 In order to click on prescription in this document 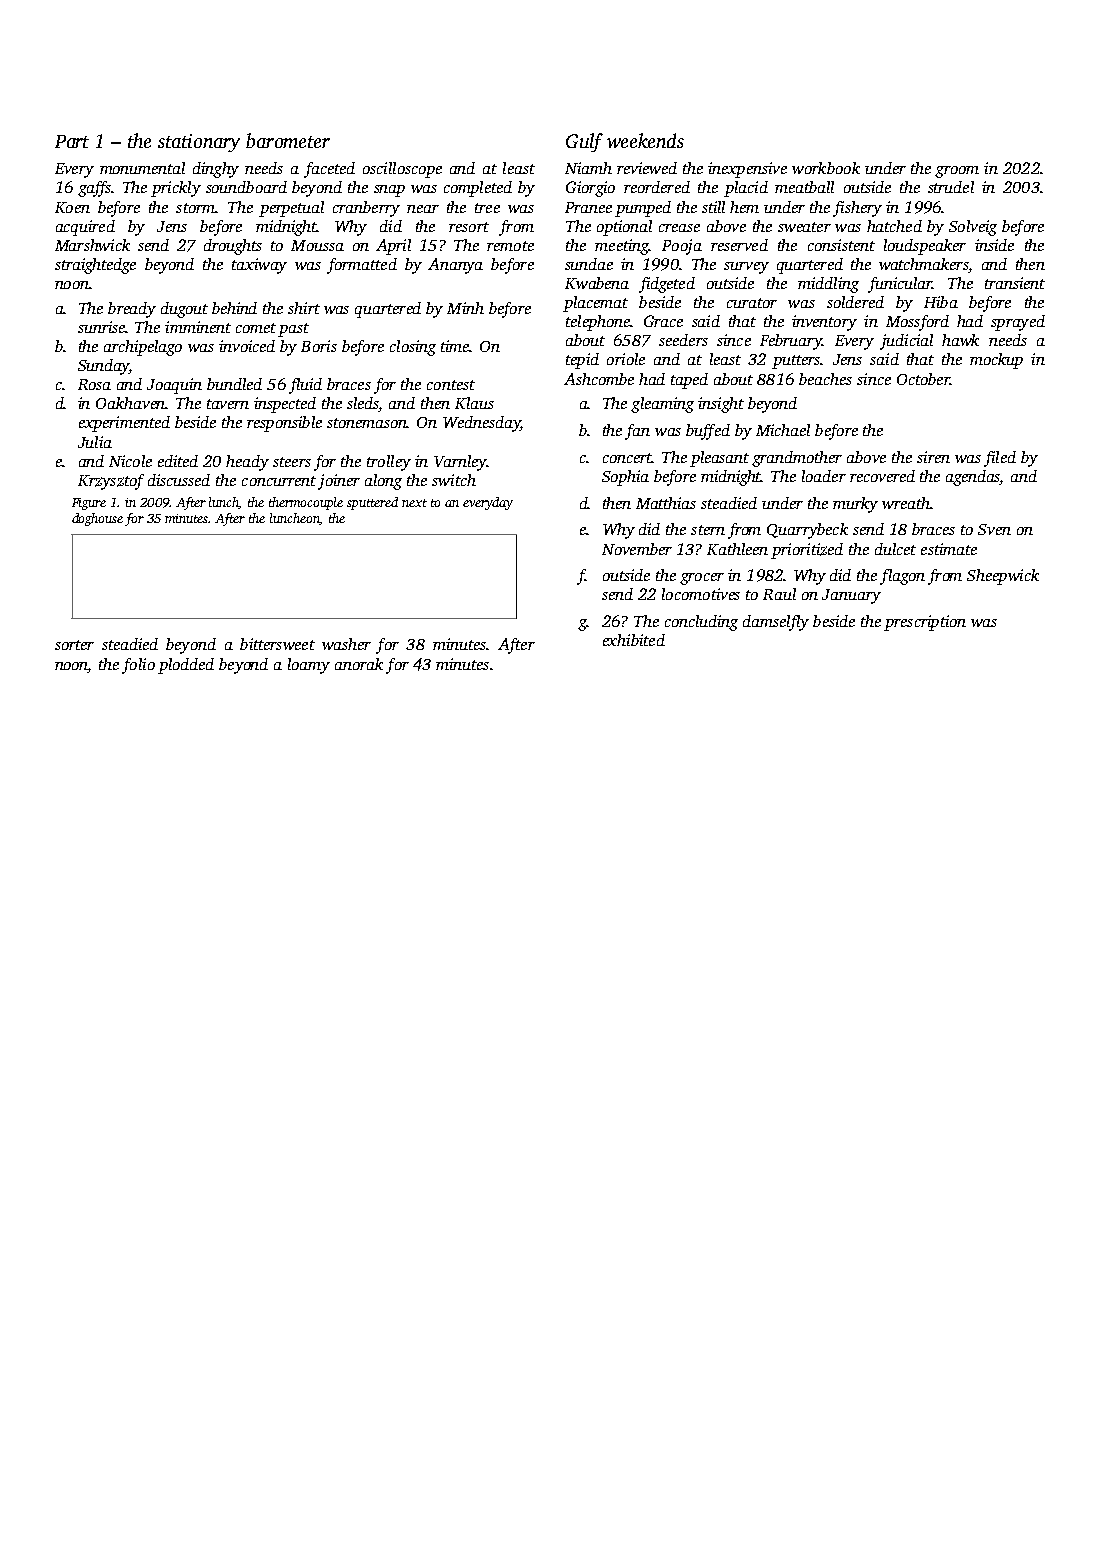, I will do `click(925, 623)`.
